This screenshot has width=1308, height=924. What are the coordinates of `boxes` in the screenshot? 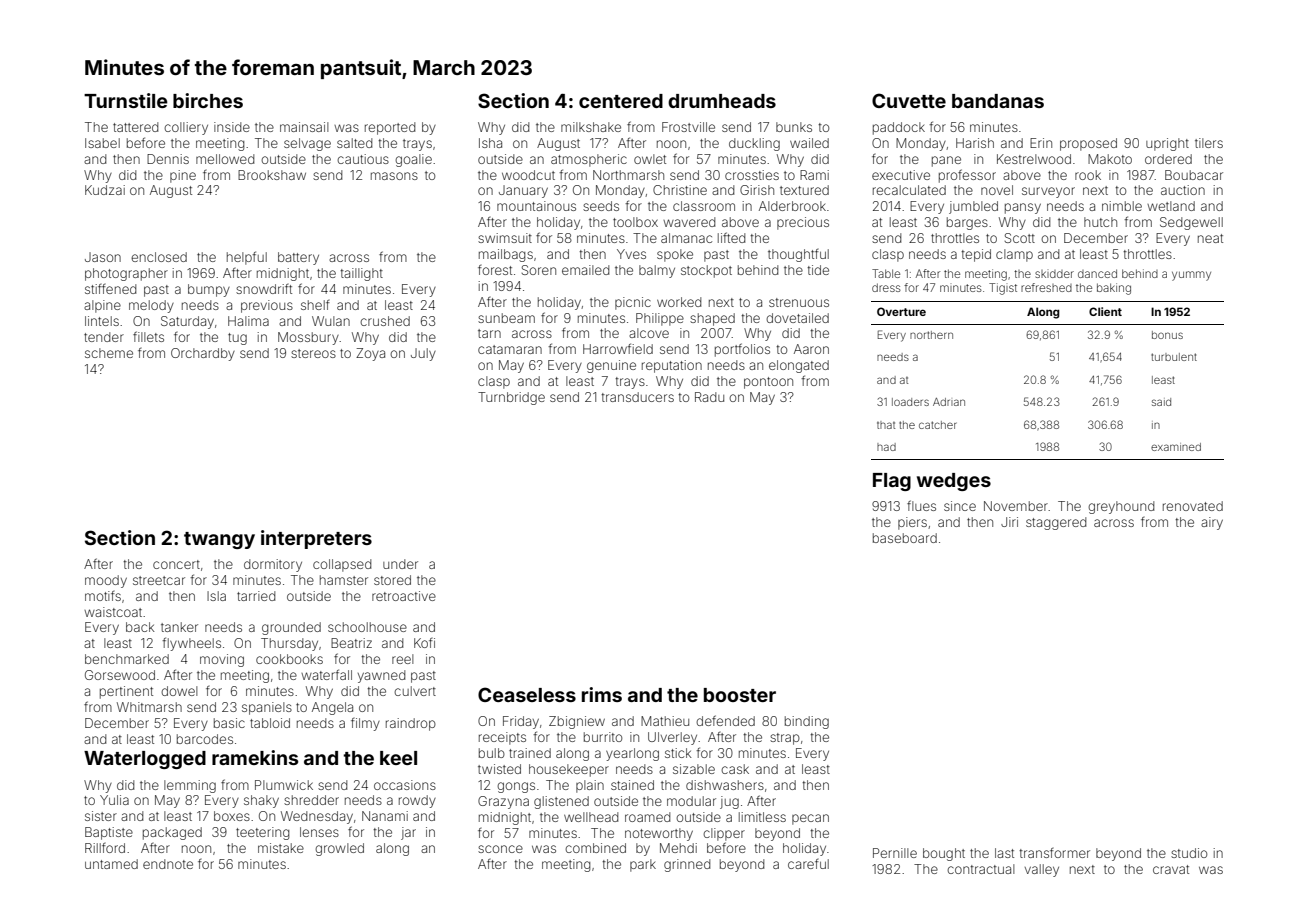 It's located at (232, 816).
